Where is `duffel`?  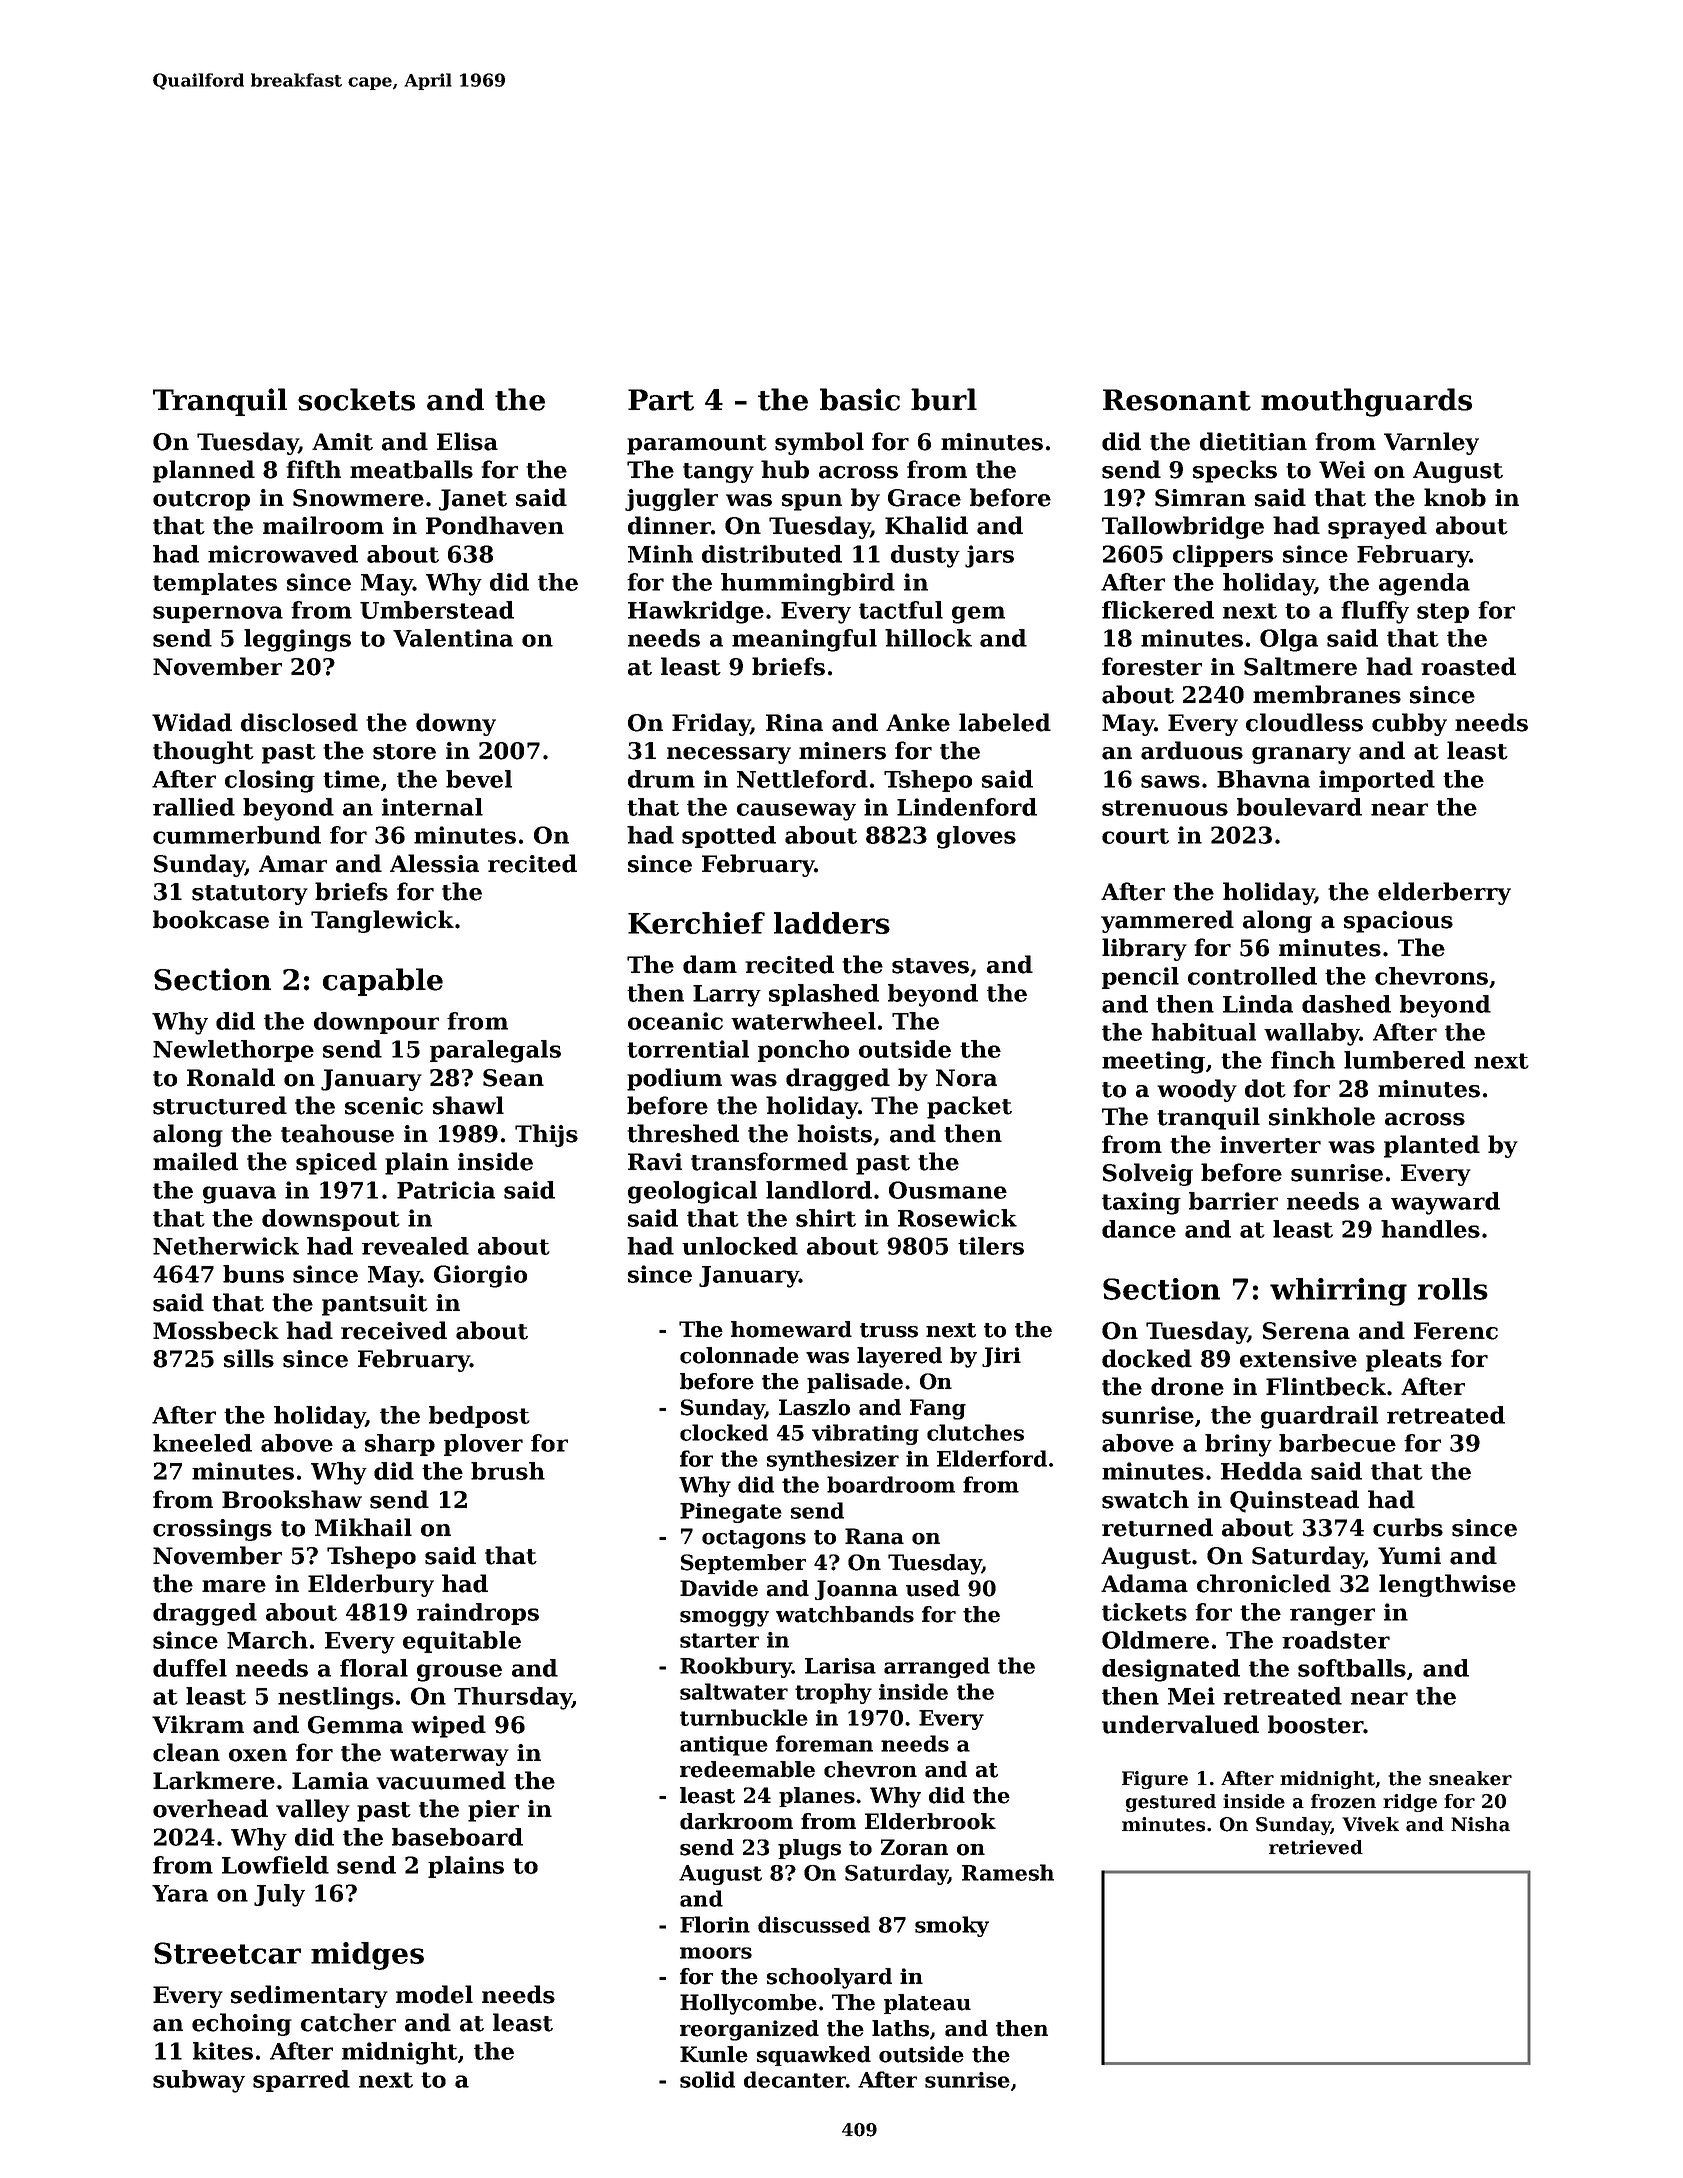 duffel is located at coordinates (190, 1668).
